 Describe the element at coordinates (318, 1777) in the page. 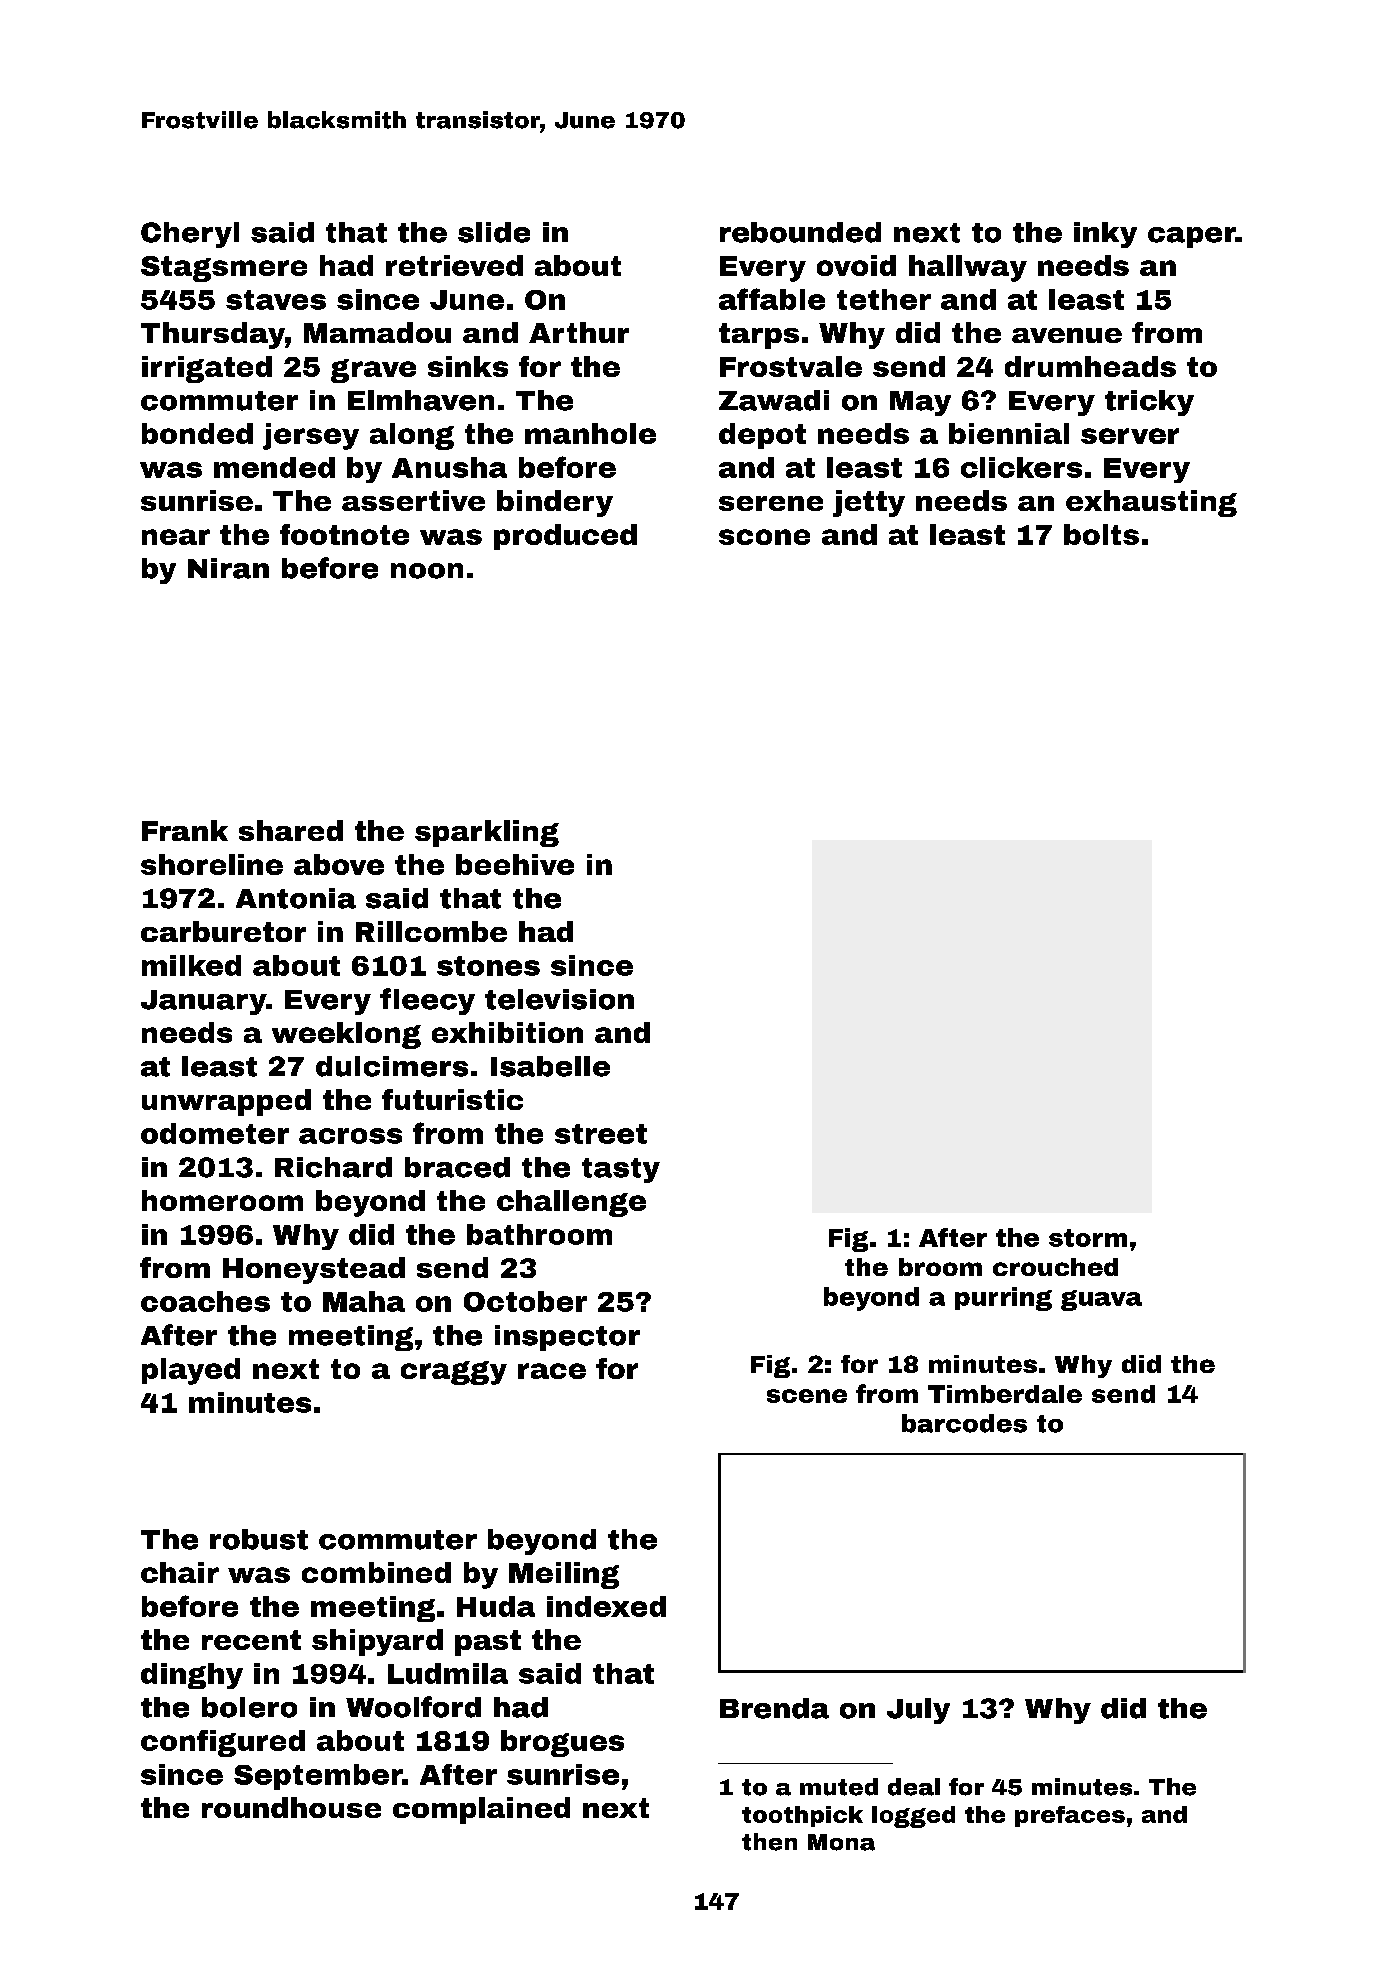

I see `September` at that location.
